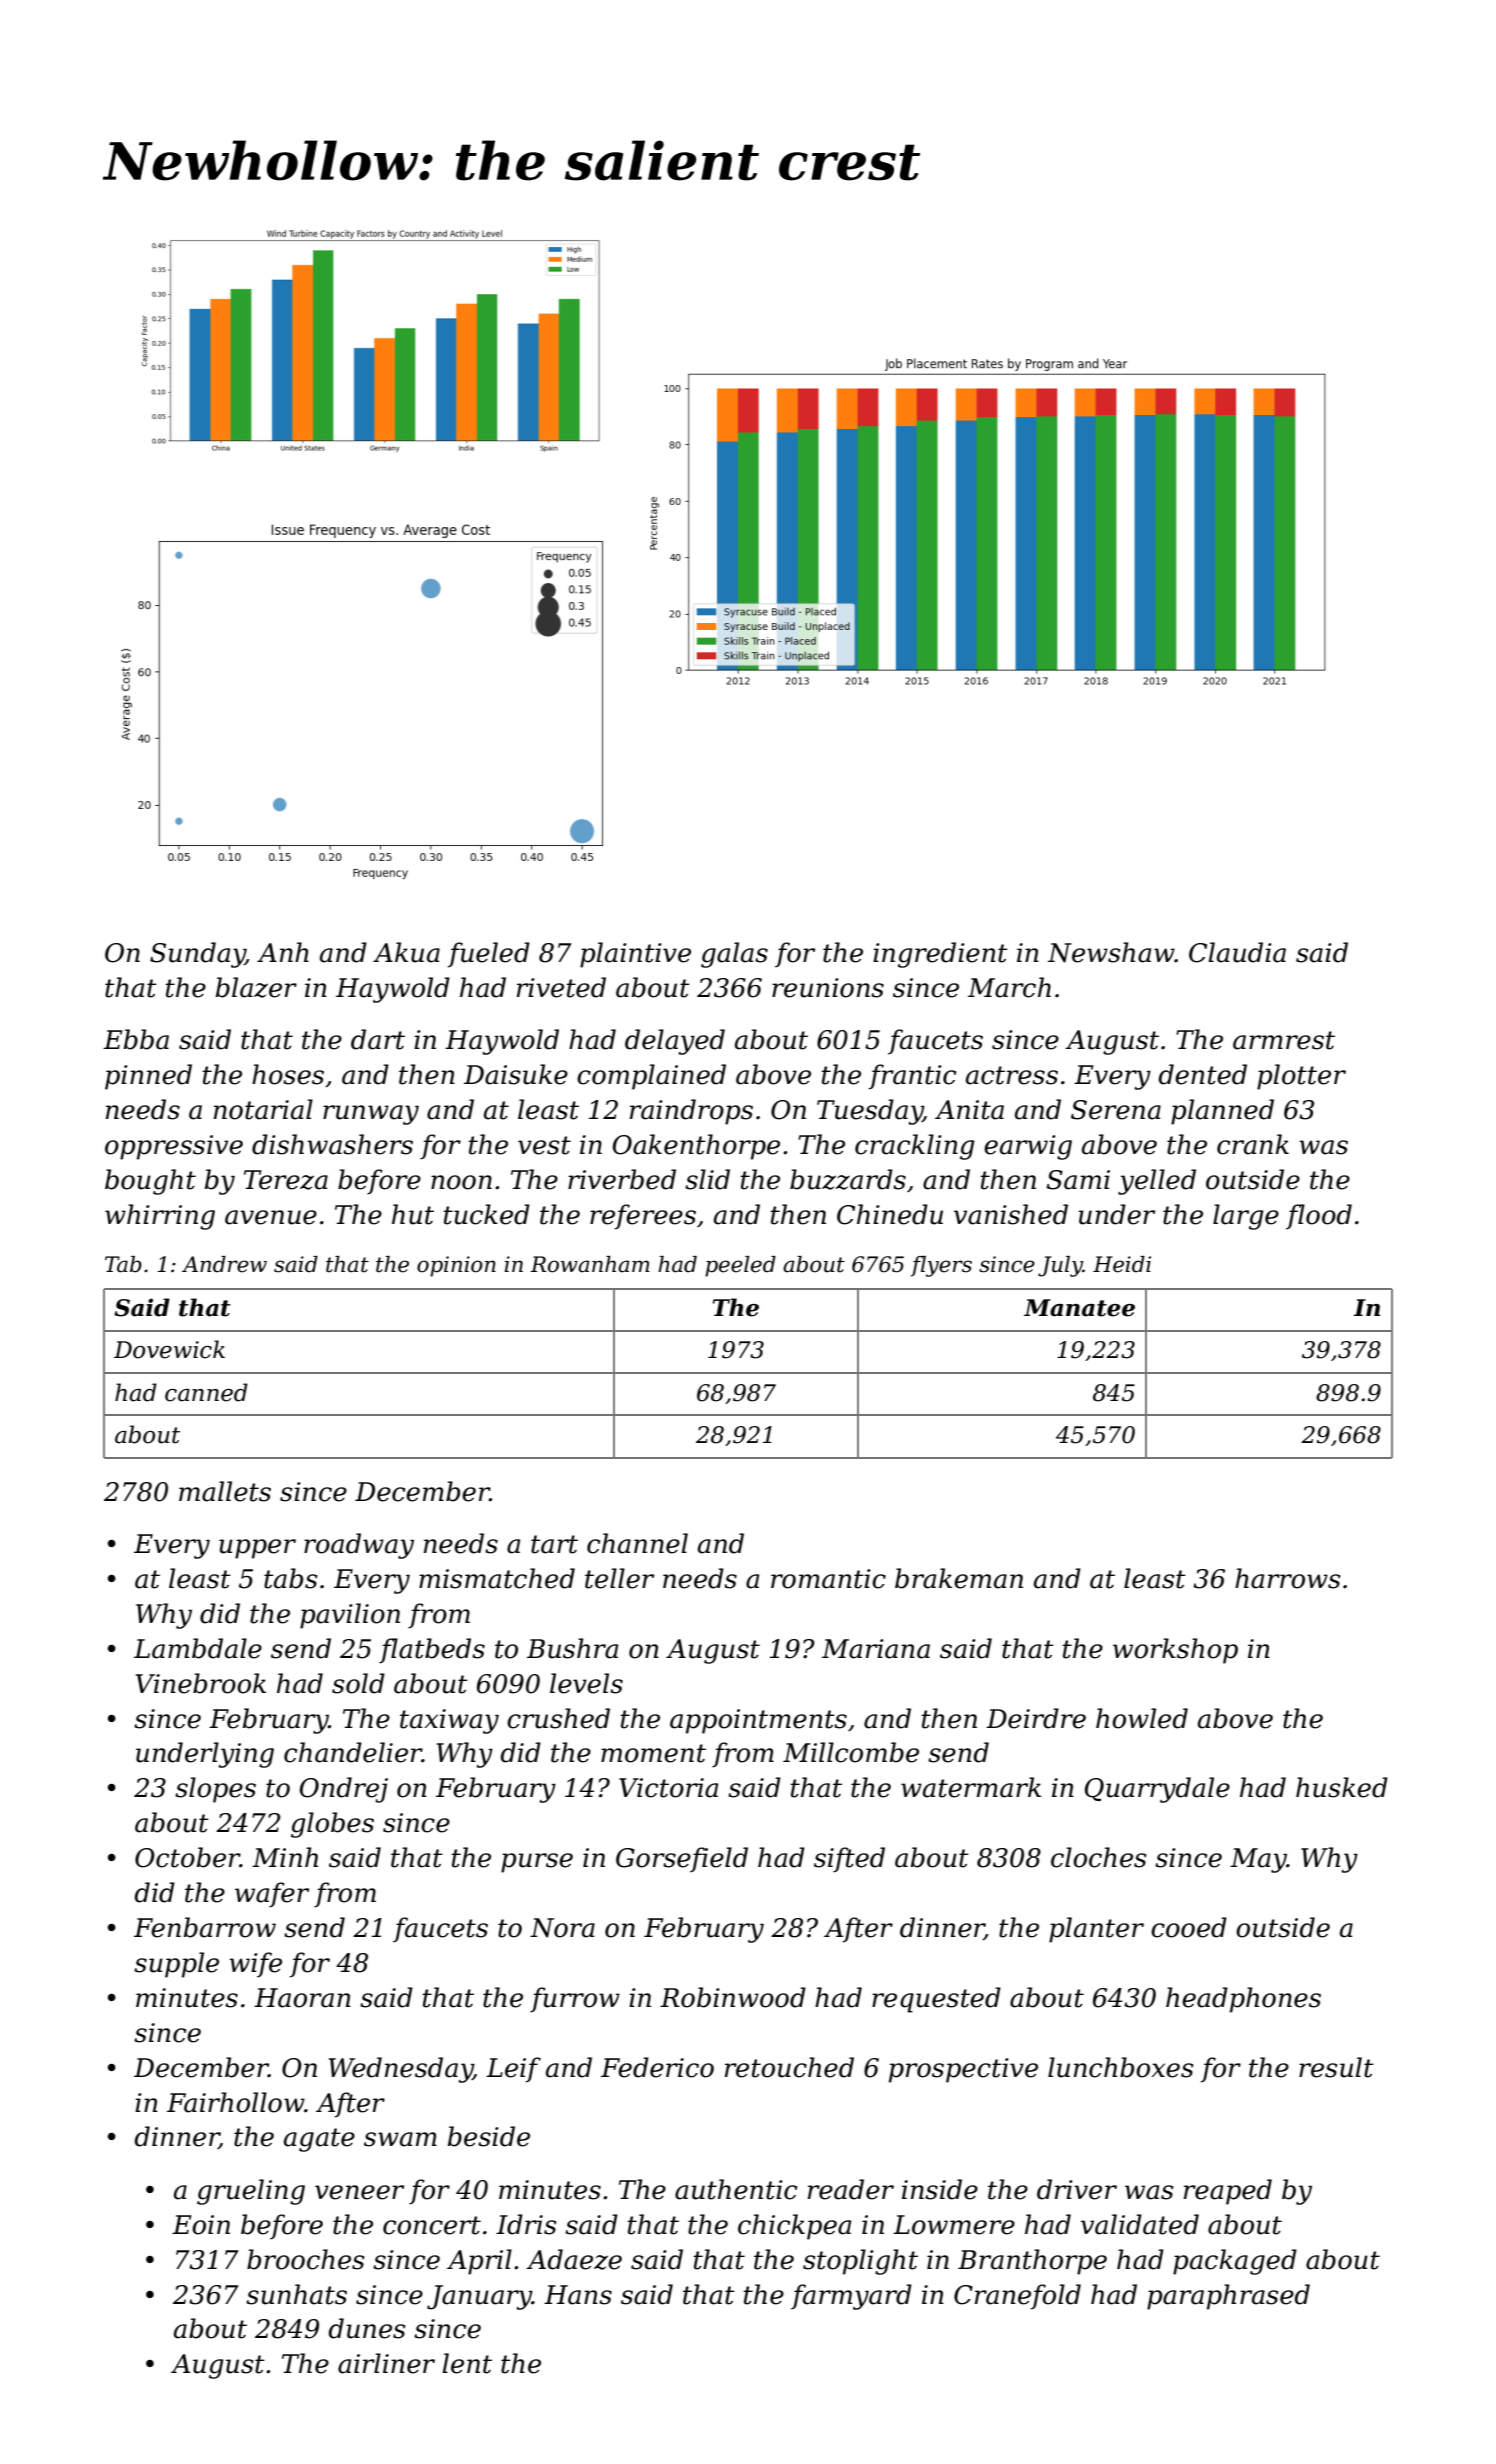 The image size is (1496, 2464). I want to click on Sami, so click(1078, 1180).
